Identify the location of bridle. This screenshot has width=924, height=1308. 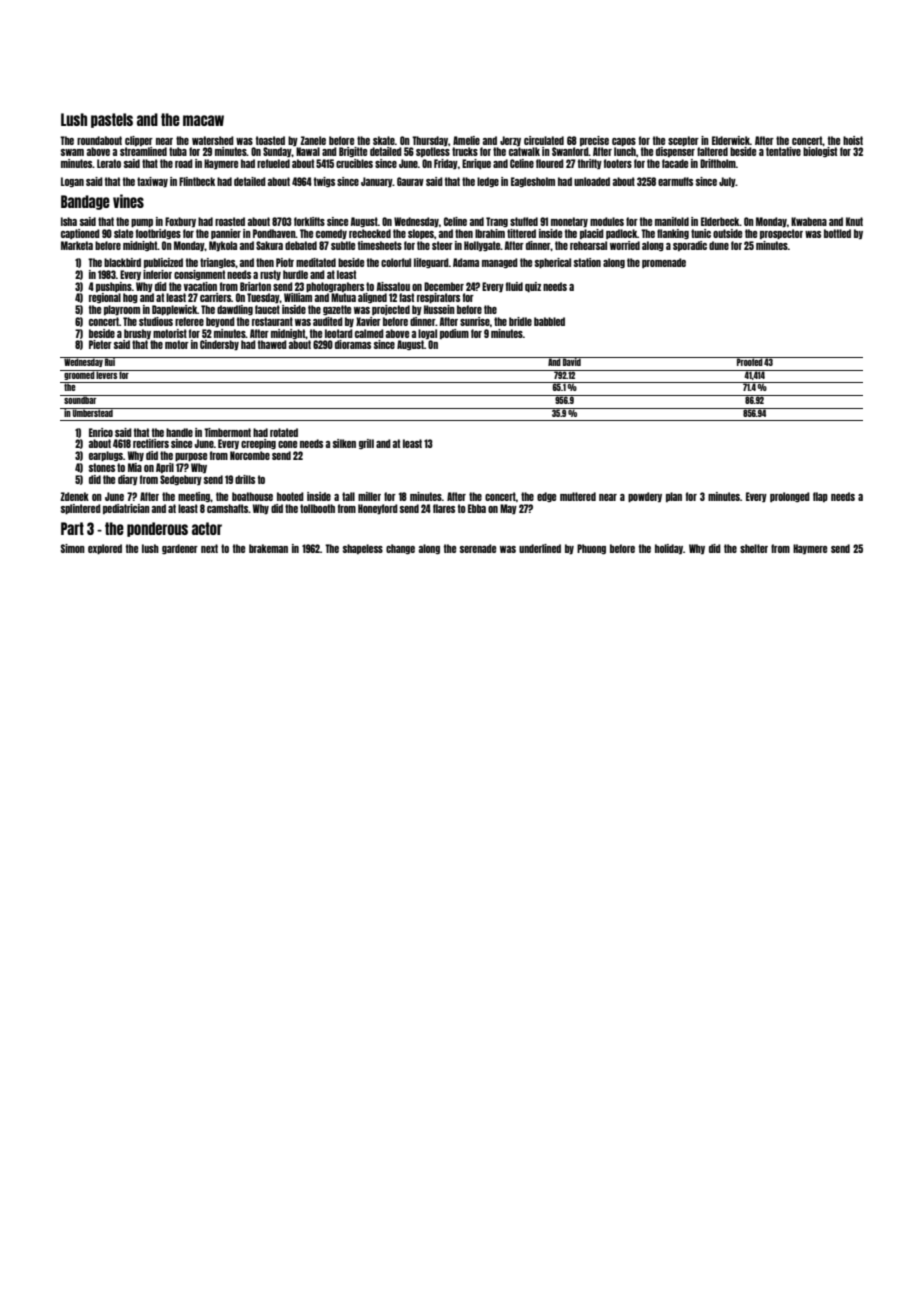
(520, 321).
